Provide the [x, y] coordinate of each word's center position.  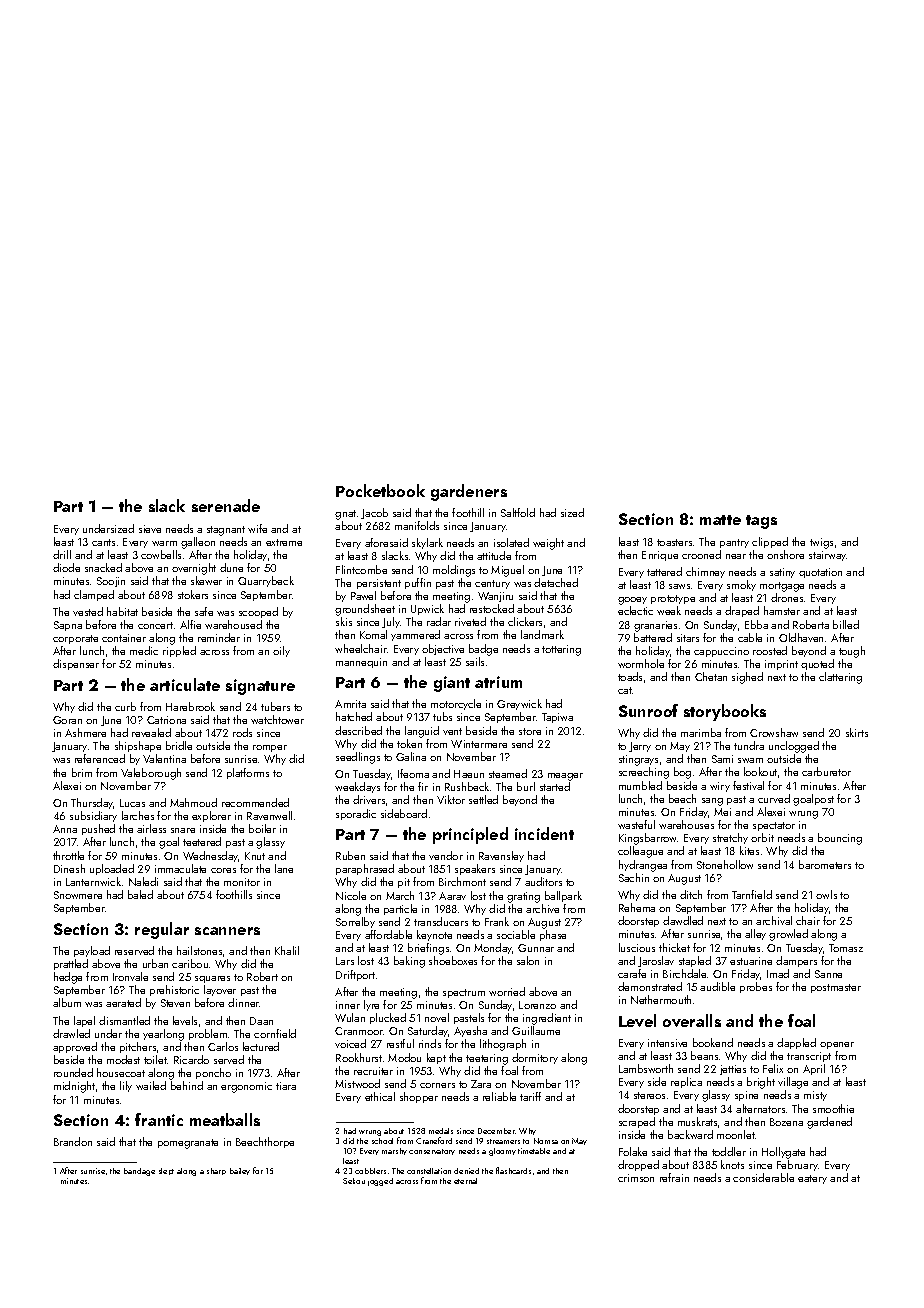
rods [242, 732]
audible [717, 986]
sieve [150, 529]
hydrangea [643, 866]
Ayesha [470, 1031]
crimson [636, 1178]
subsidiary [93, 816]
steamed [508, 773]
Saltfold [518, 512]
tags [761, 522]
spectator [774, 826]
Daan [261, 1021]
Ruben [350, 855]
